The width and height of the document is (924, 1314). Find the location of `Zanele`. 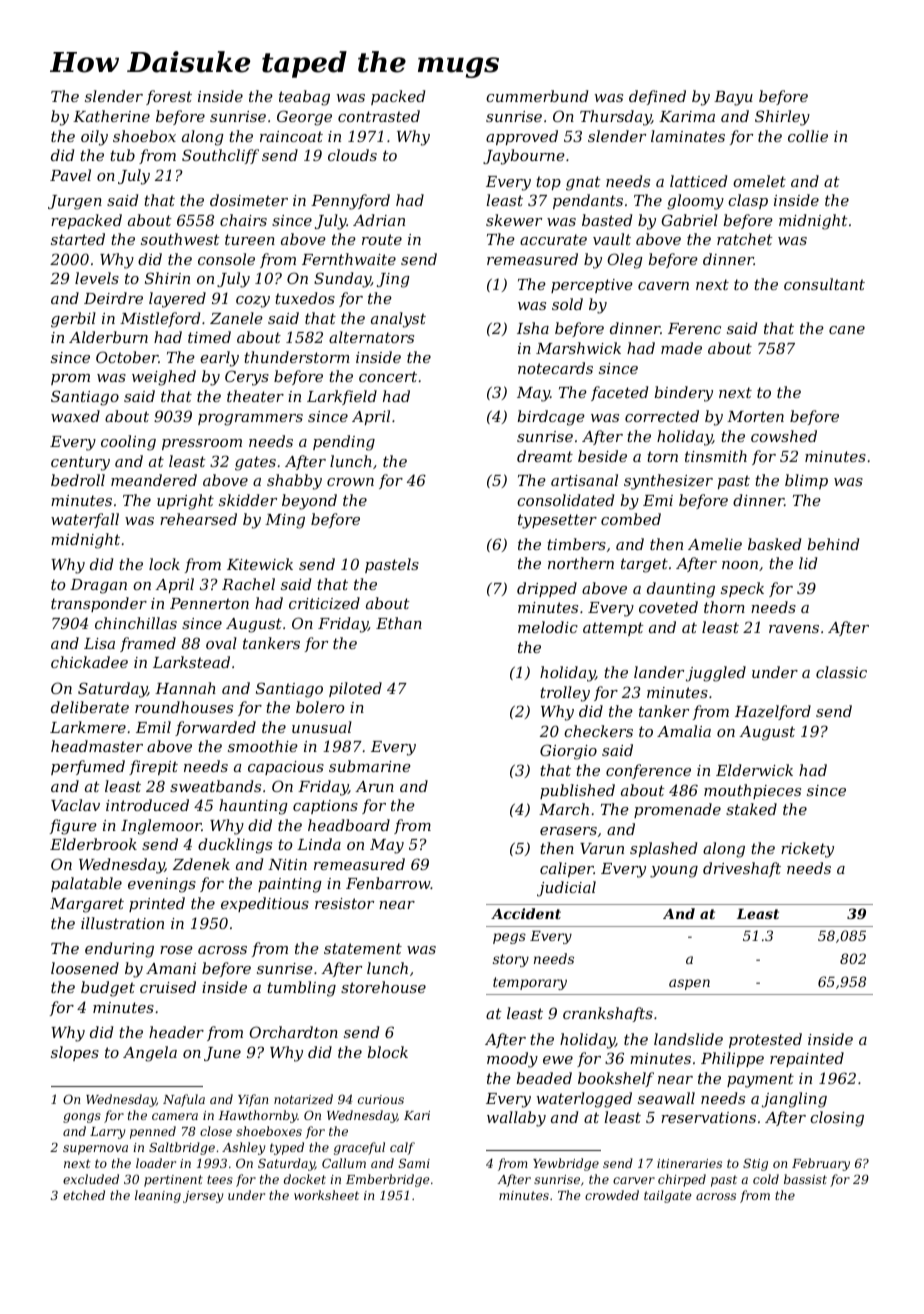

Zanele is located at coordinates (236, 318).
